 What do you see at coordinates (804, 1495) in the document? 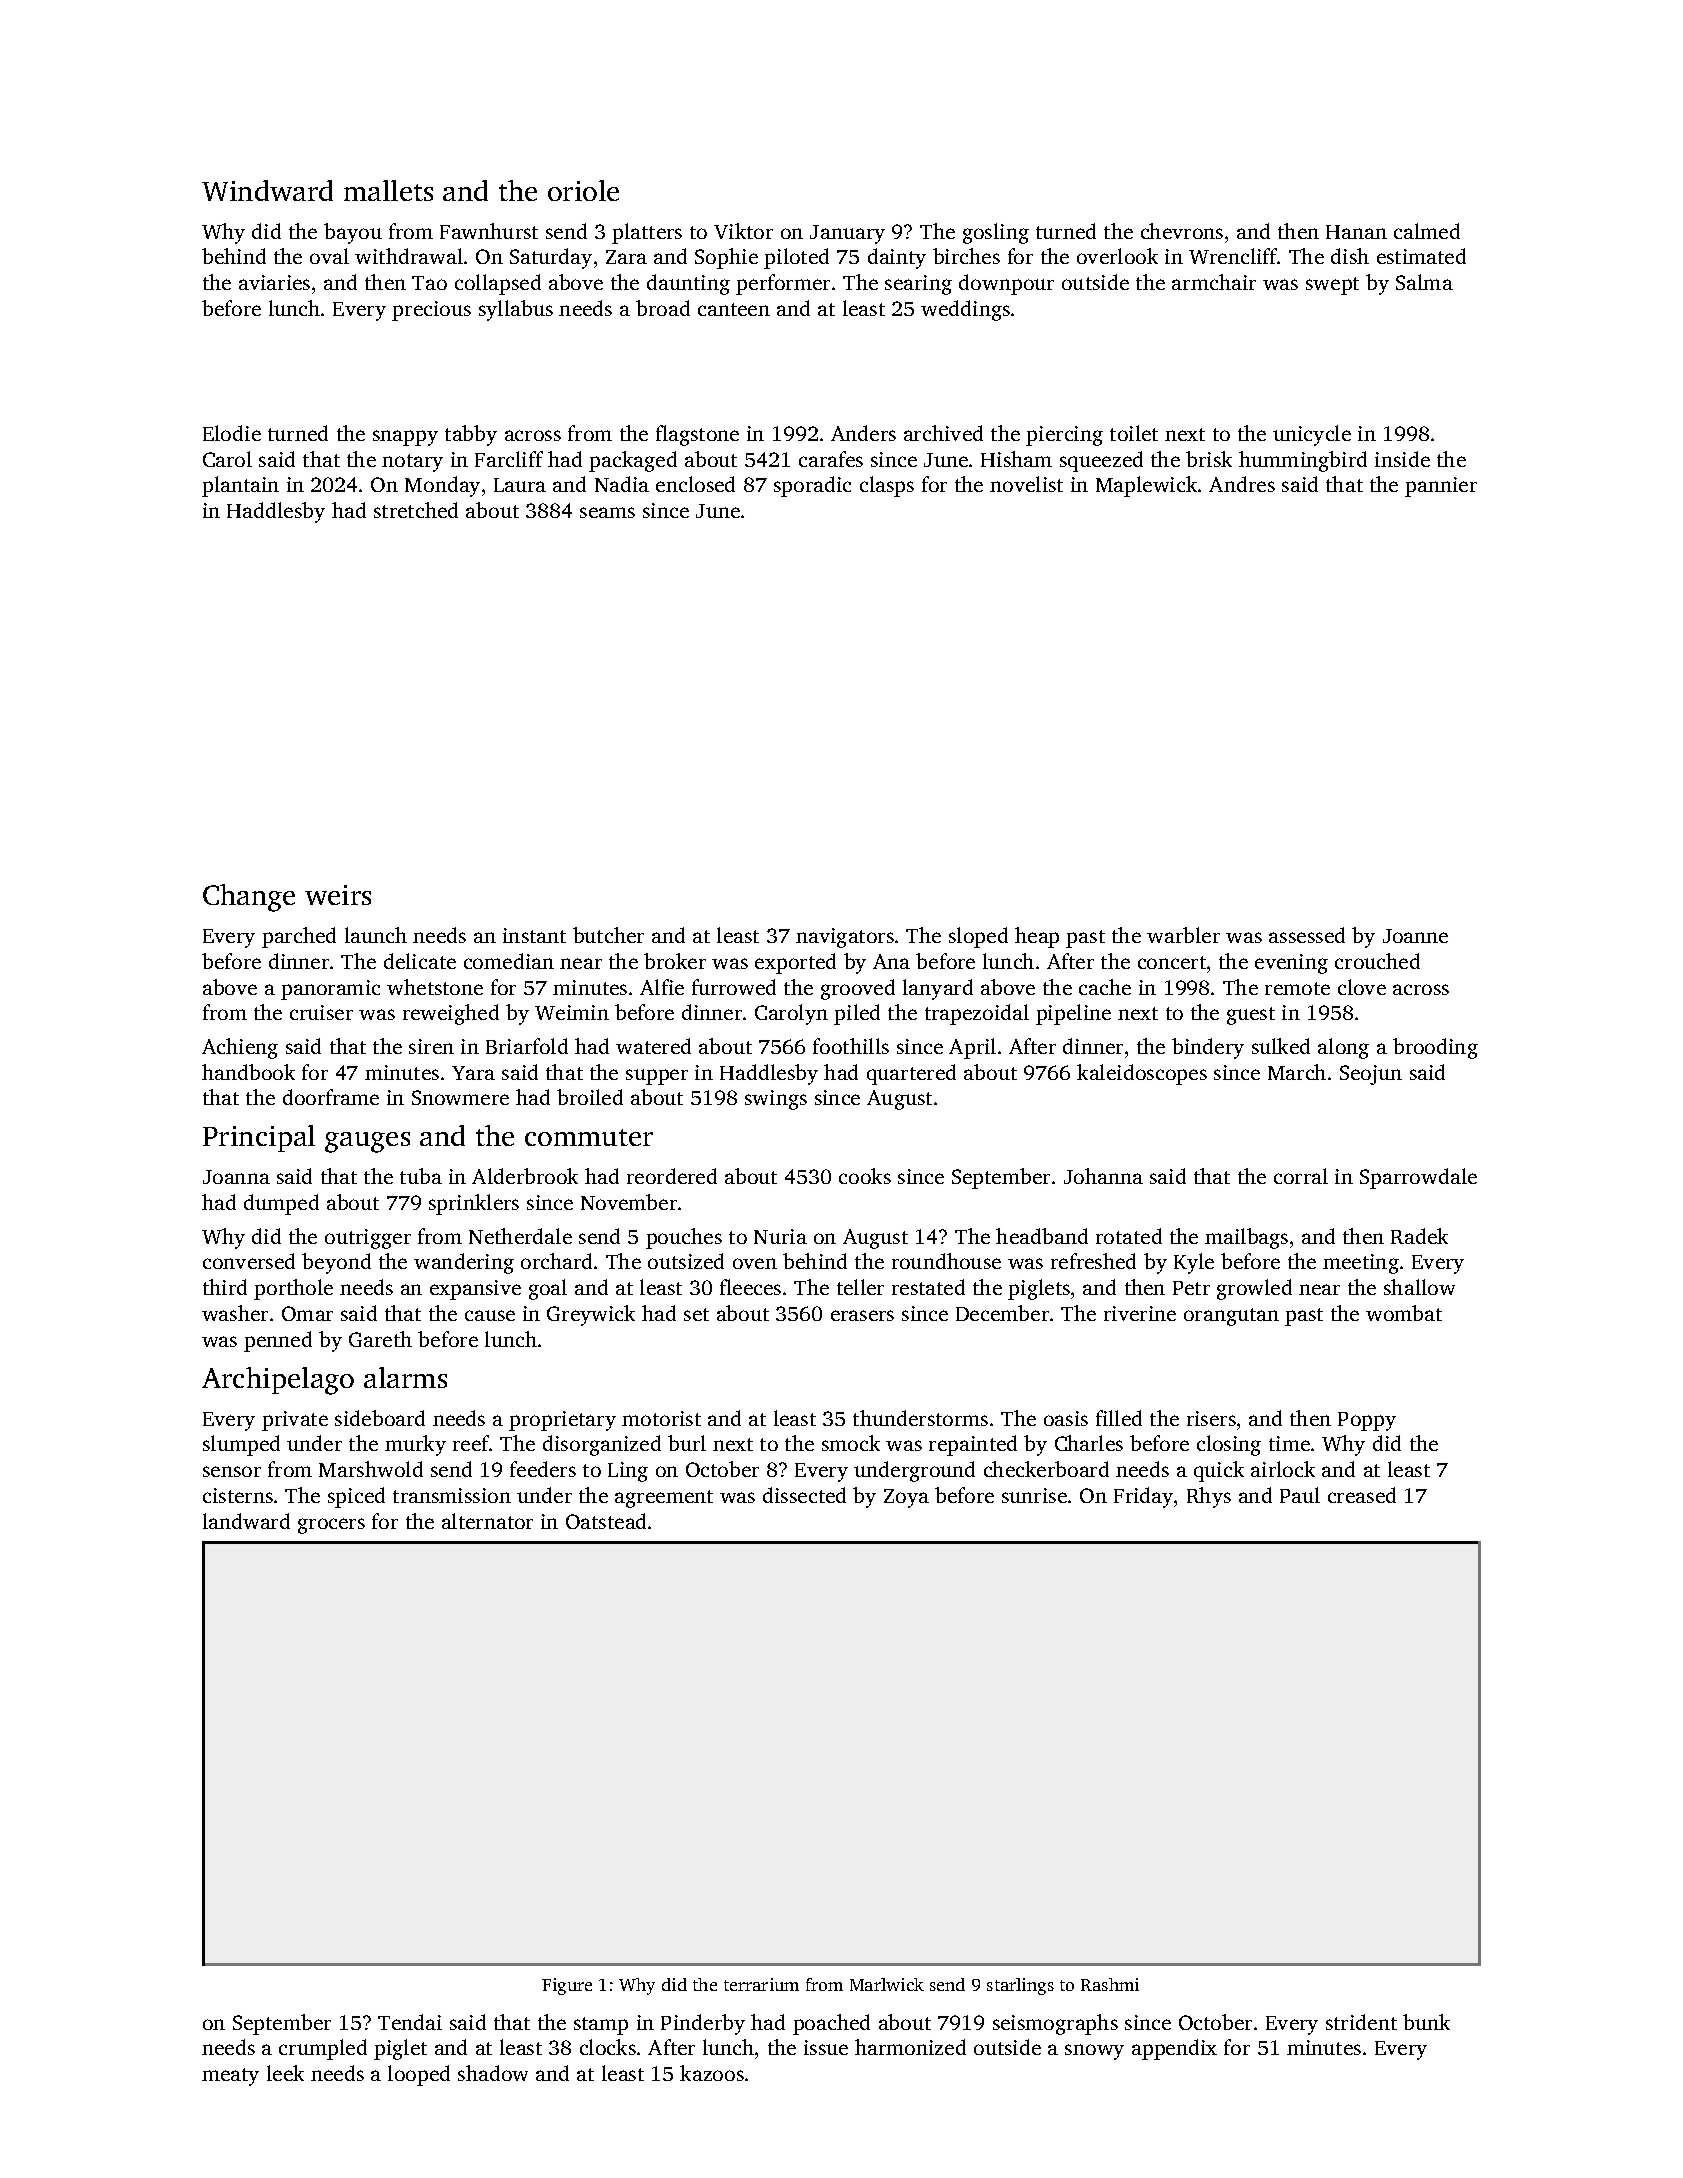
I see `dissected` at bounding box center [804, 1495].
